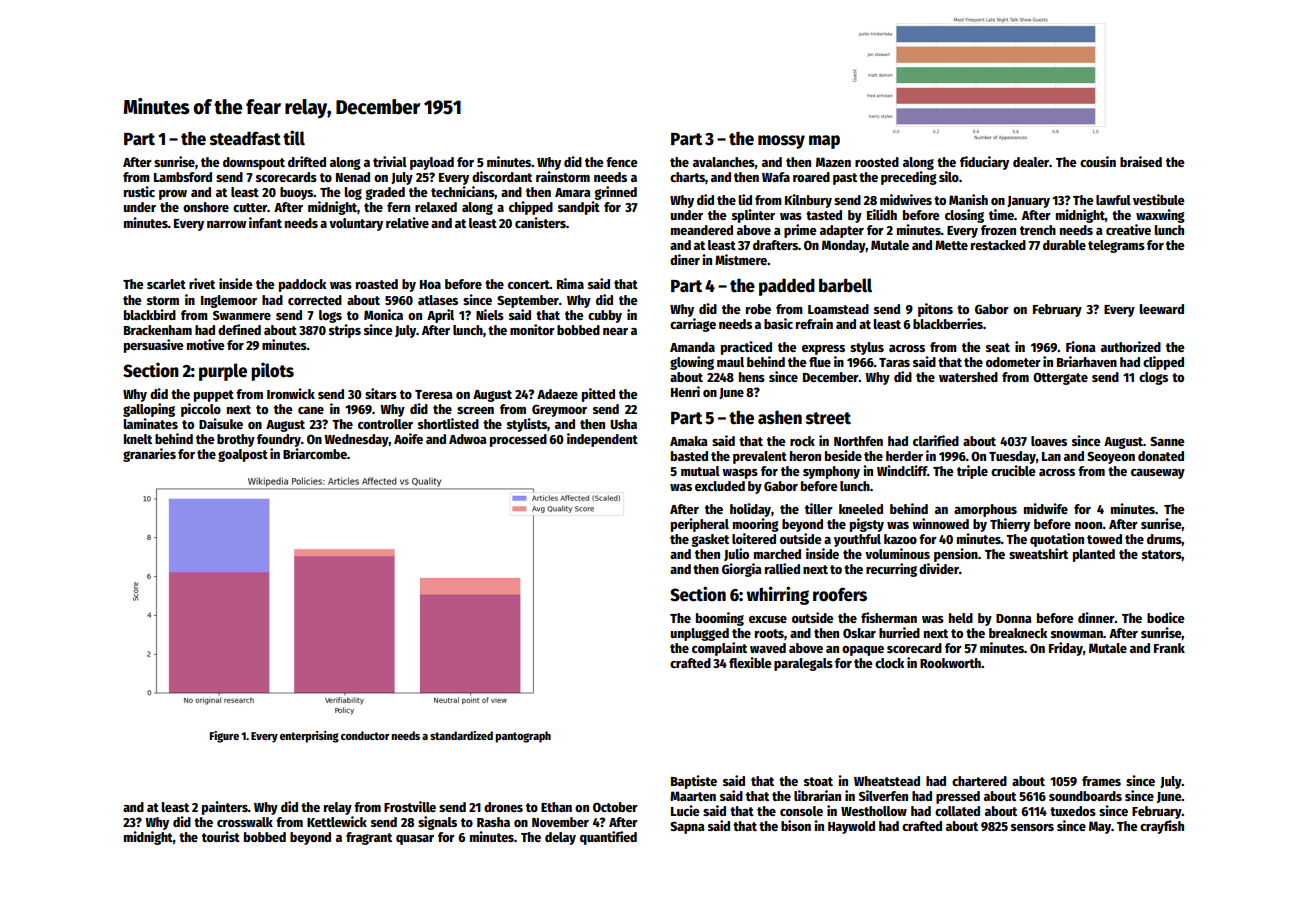 Image resolution: width=1308 pixels, height=924 pixels. I want to click on unplugged, so click(700, 634).
